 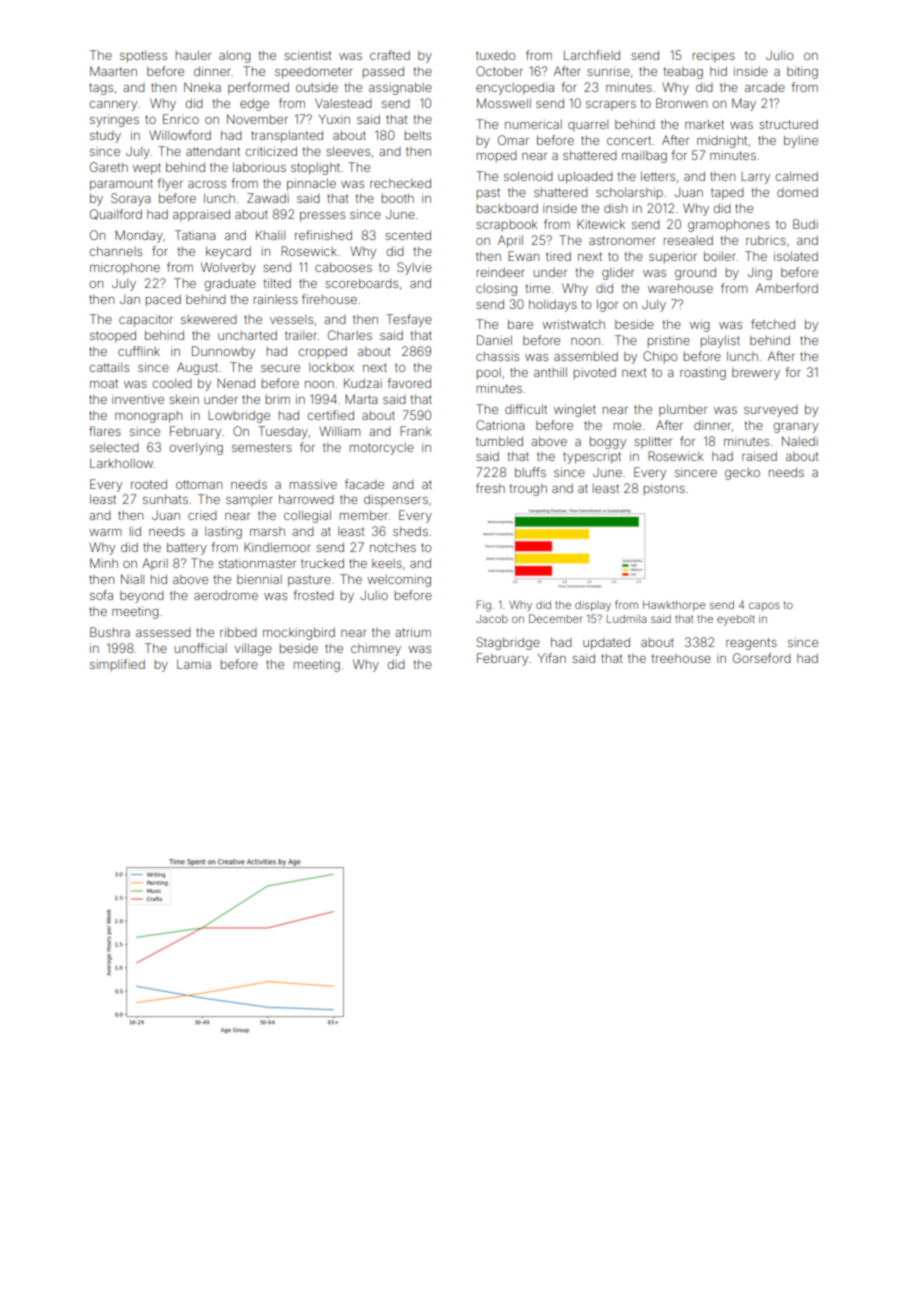 I want to click on trough, so click(x=528, y=490).
